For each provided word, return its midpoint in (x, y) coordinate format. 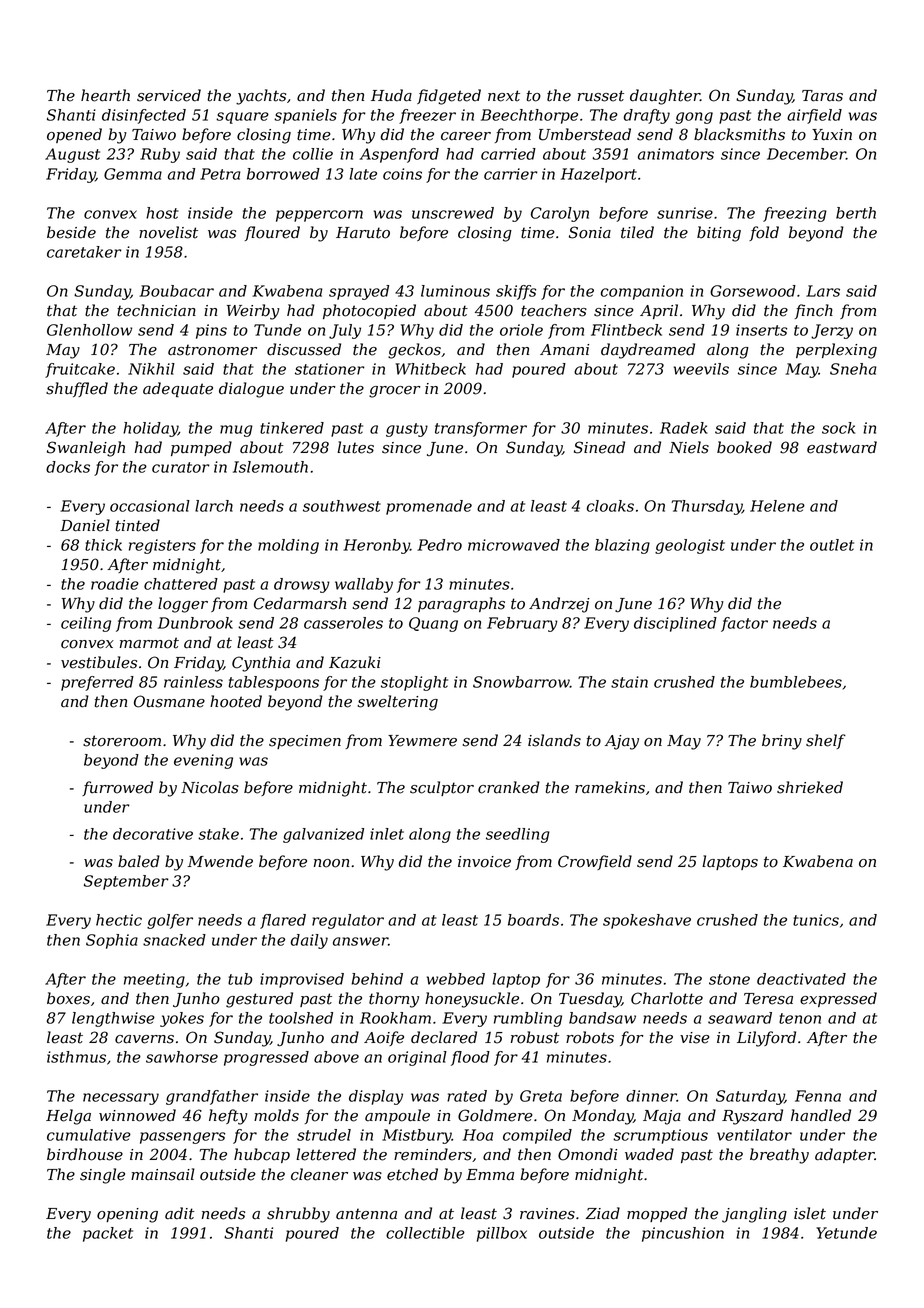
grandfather (212, 1097)
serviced (169, 95)
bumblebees (796, 682)
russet (601, 96)
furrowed (117, 788)
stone (729, 979)
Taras (822, 96)
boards (533, 920)
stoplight (414, 683)
